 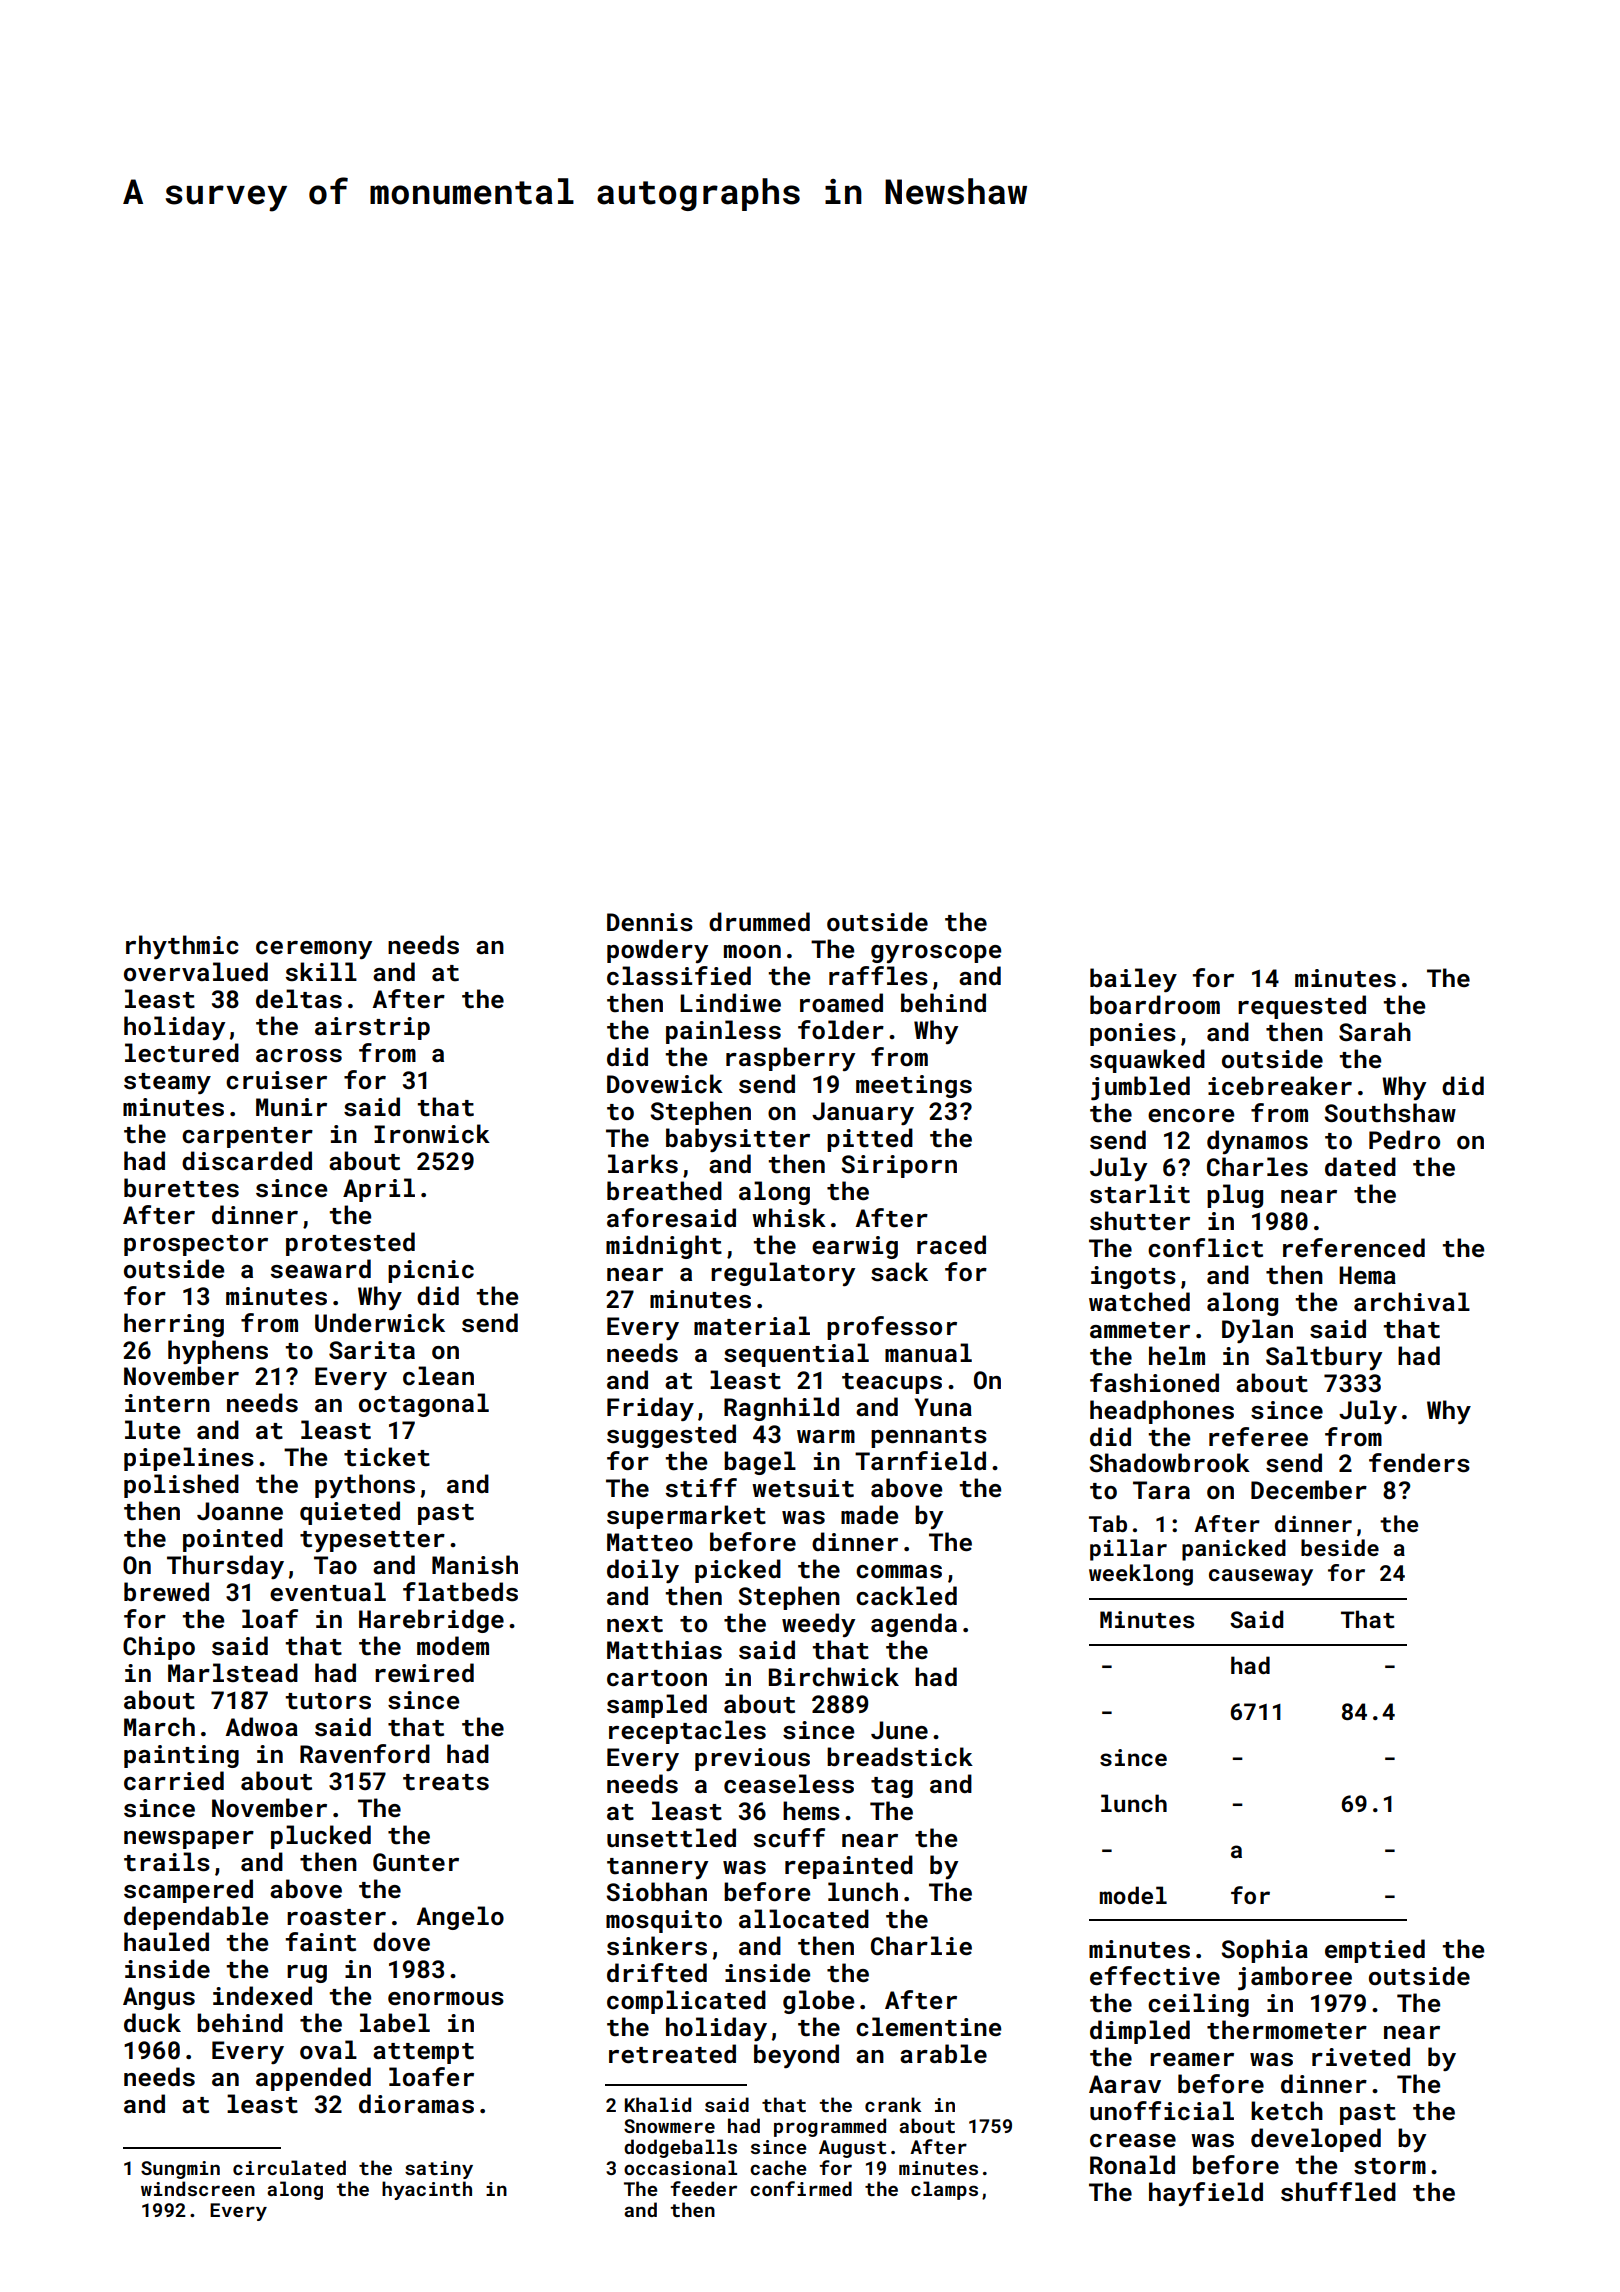 What do you see at coordinates (834, 1677) in the screenshot?
I see `Birchwick` at bounding box center [834, 1677].
